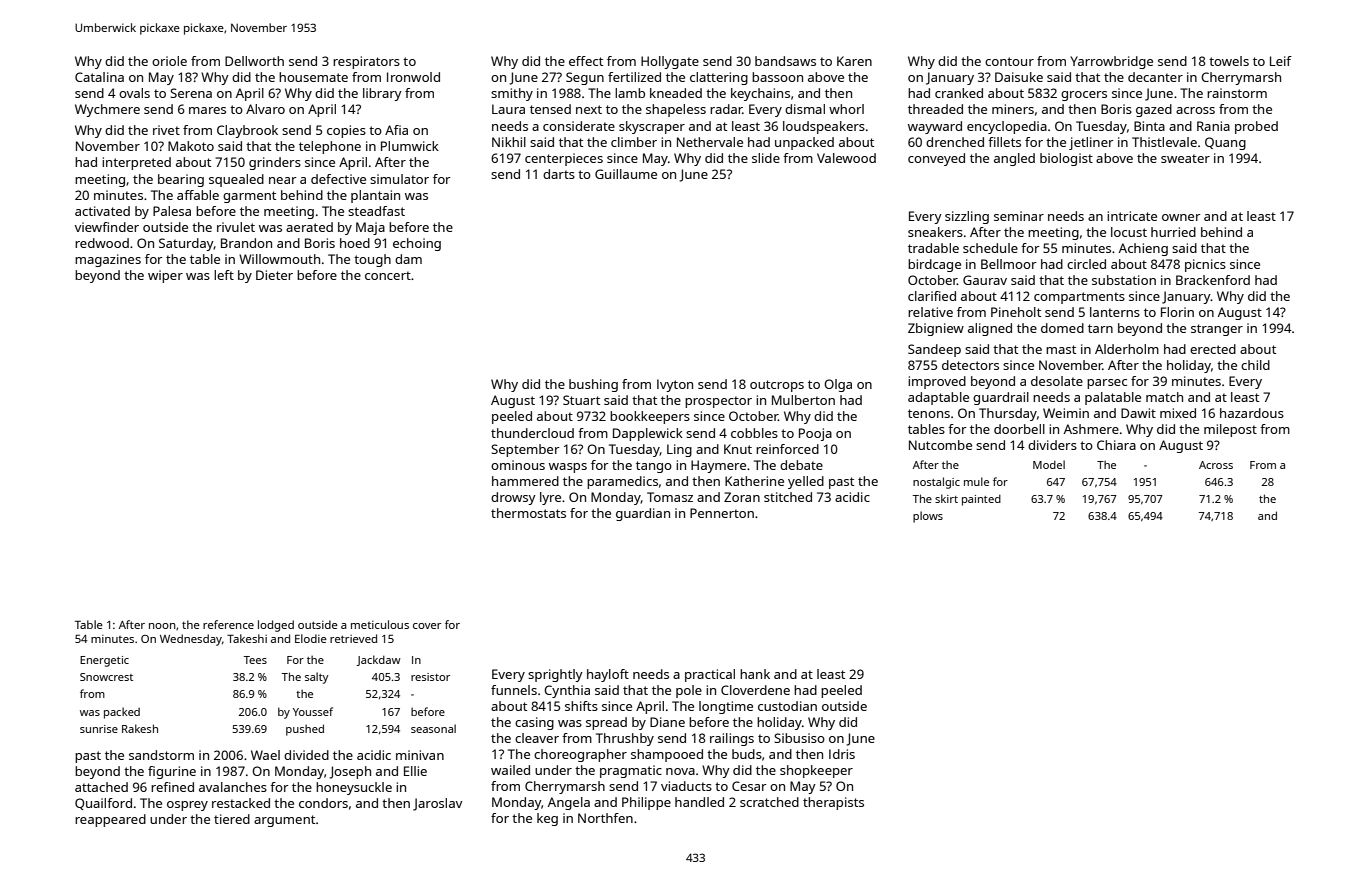 The height and width of the image is (887, 1372). What do you see at coordinates (165, 276) in the image?
I see `wiper` at bounding box center [165, 276].
